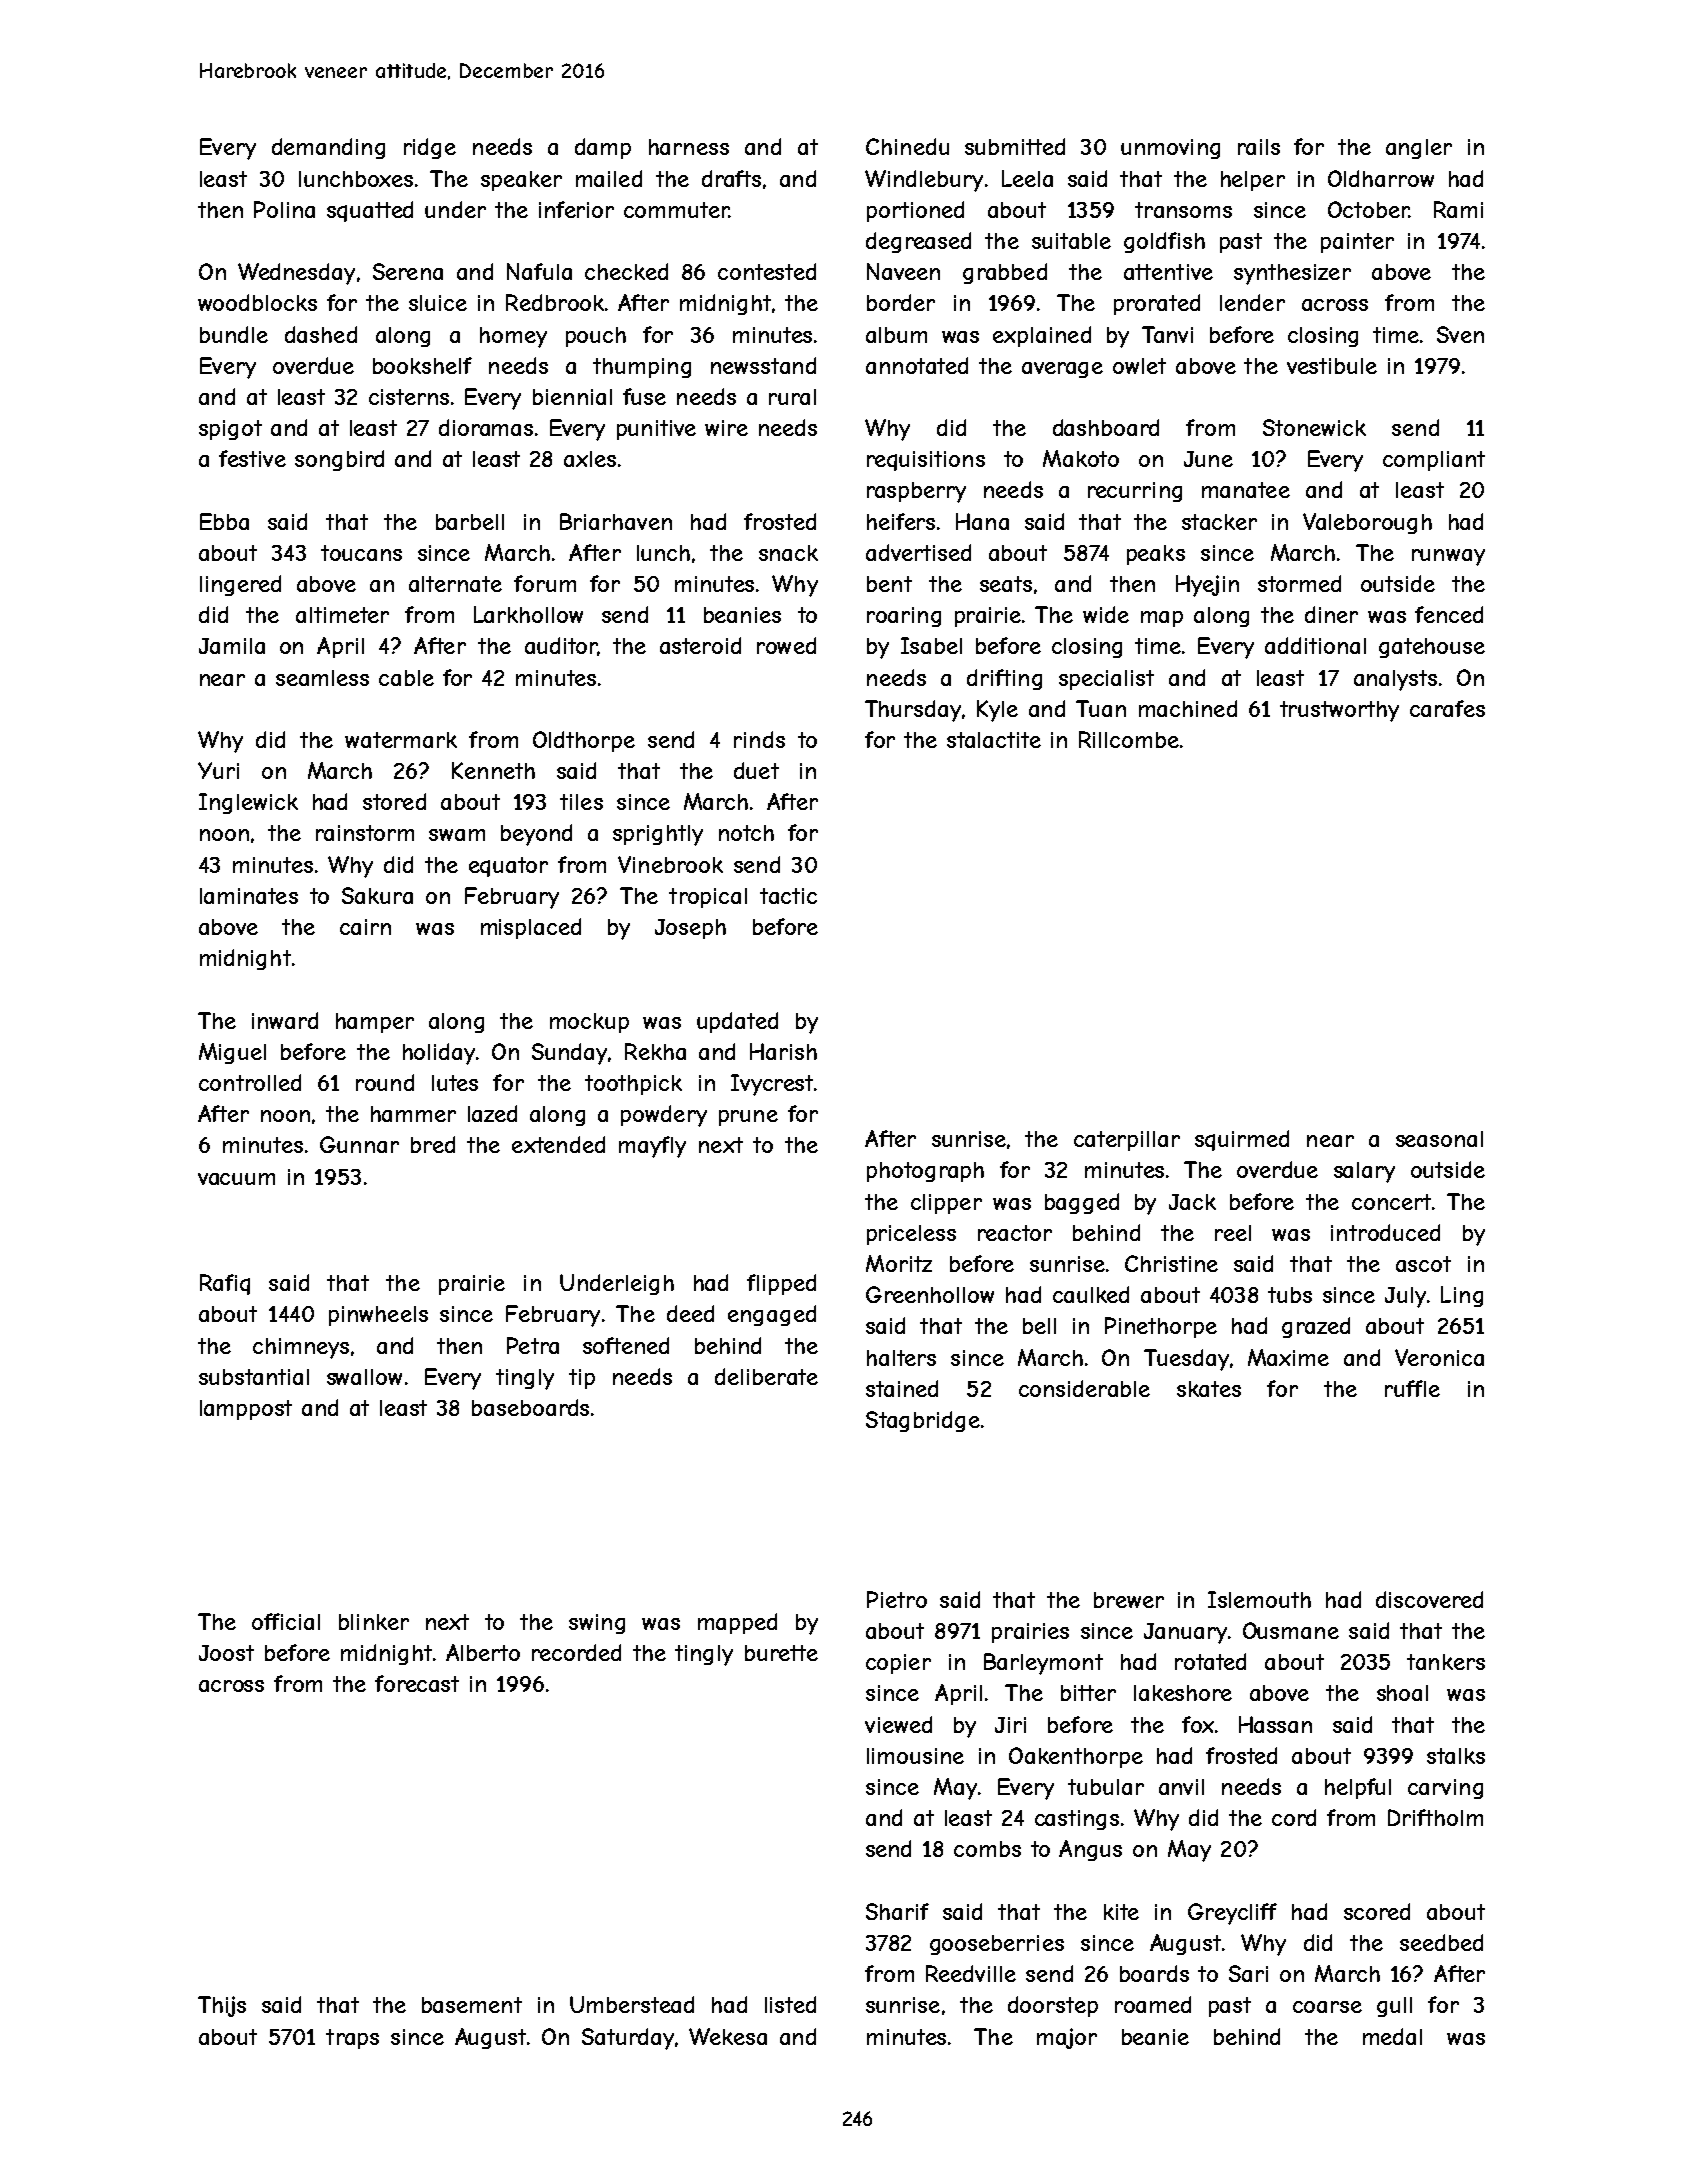  Describe the element at coordinates (994, 740) in the screenshot. I see `stalactite` at that location.
